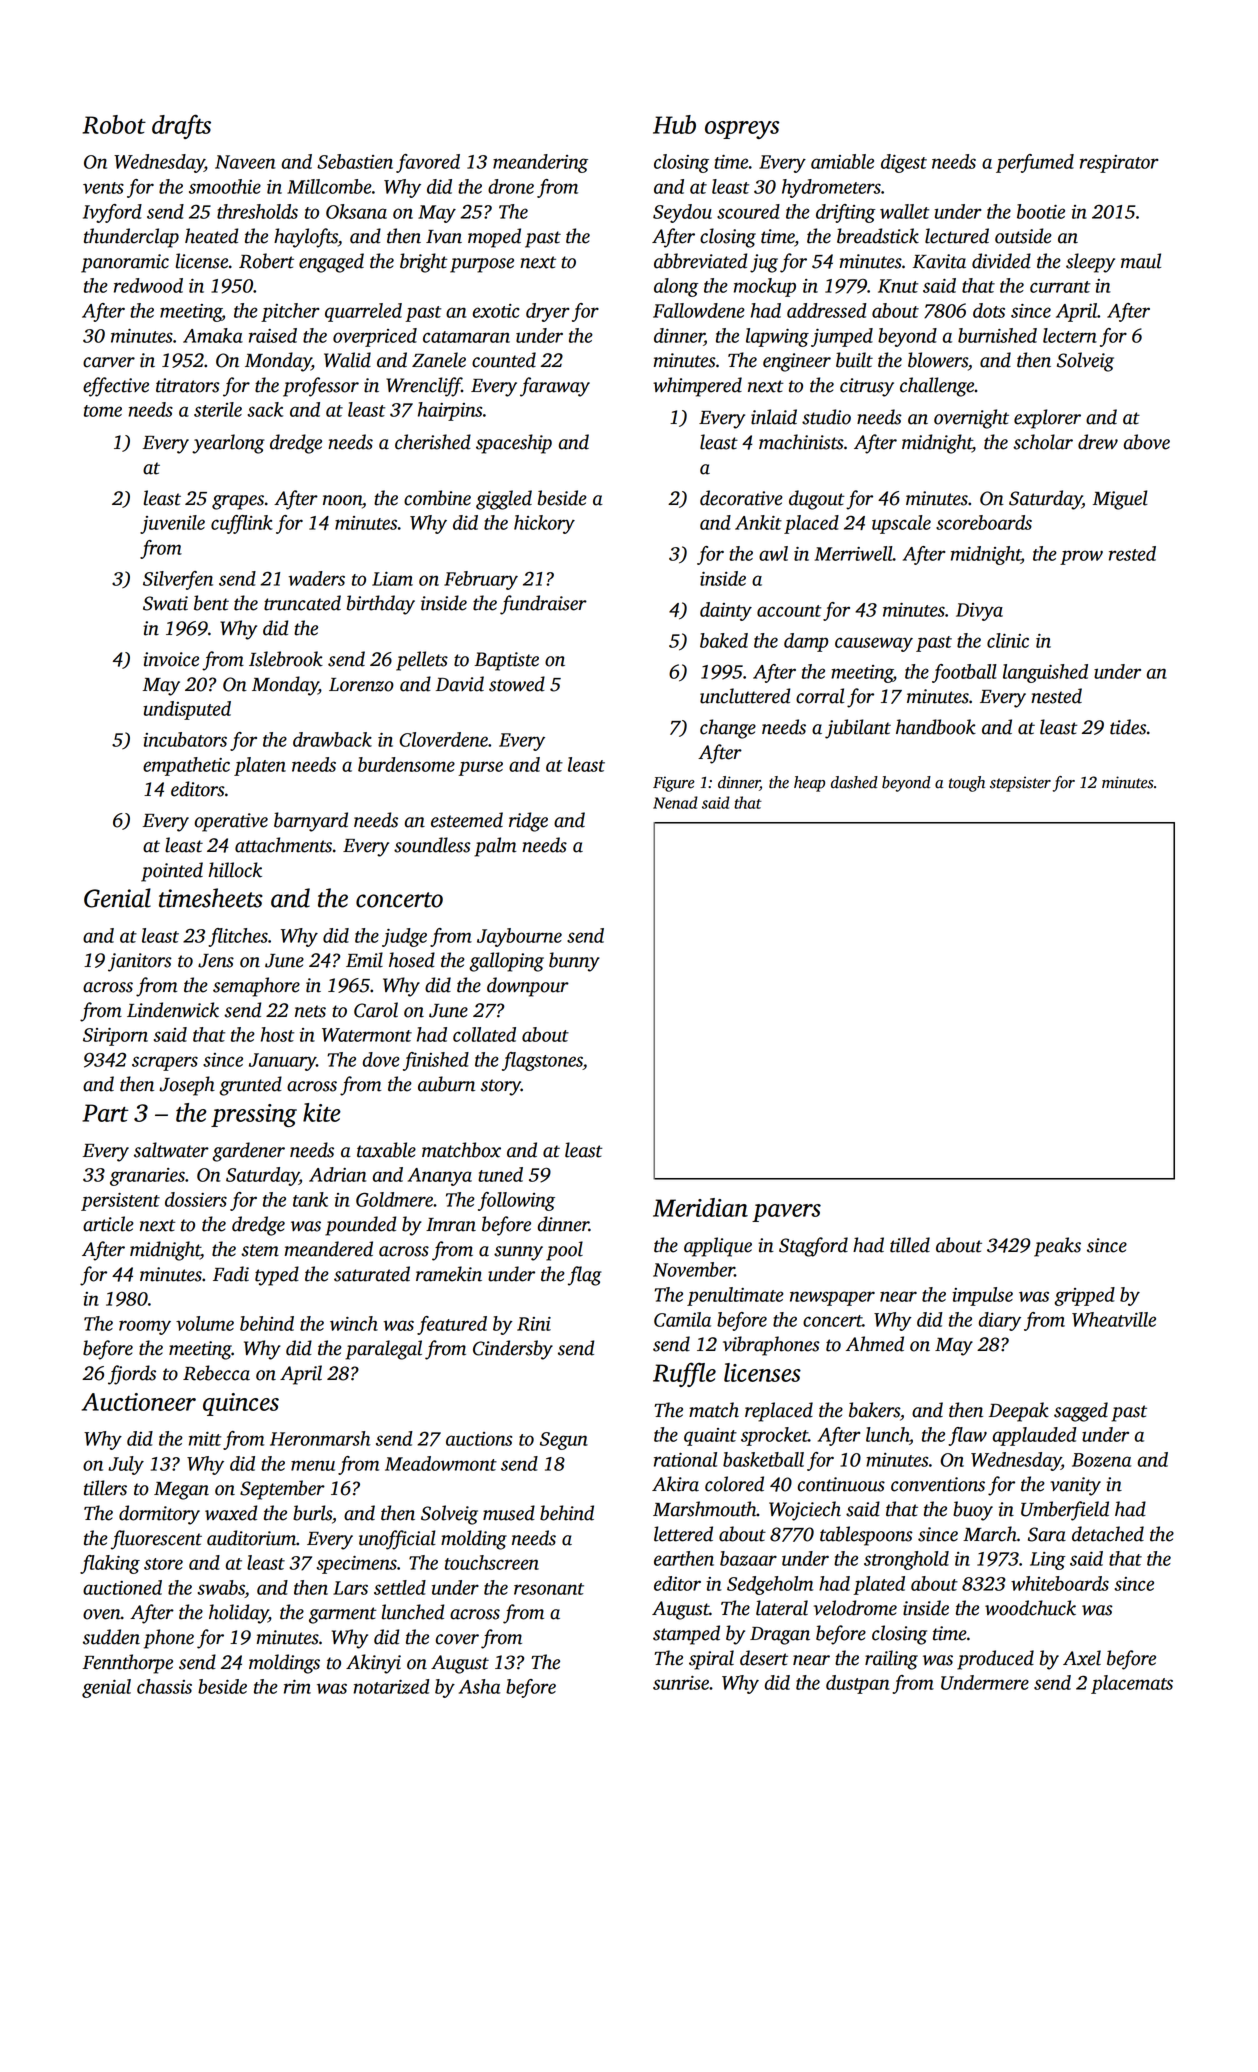  Describe the element at coordinates (238, 1614) in the screenshot. I see `holiday` at that location.
